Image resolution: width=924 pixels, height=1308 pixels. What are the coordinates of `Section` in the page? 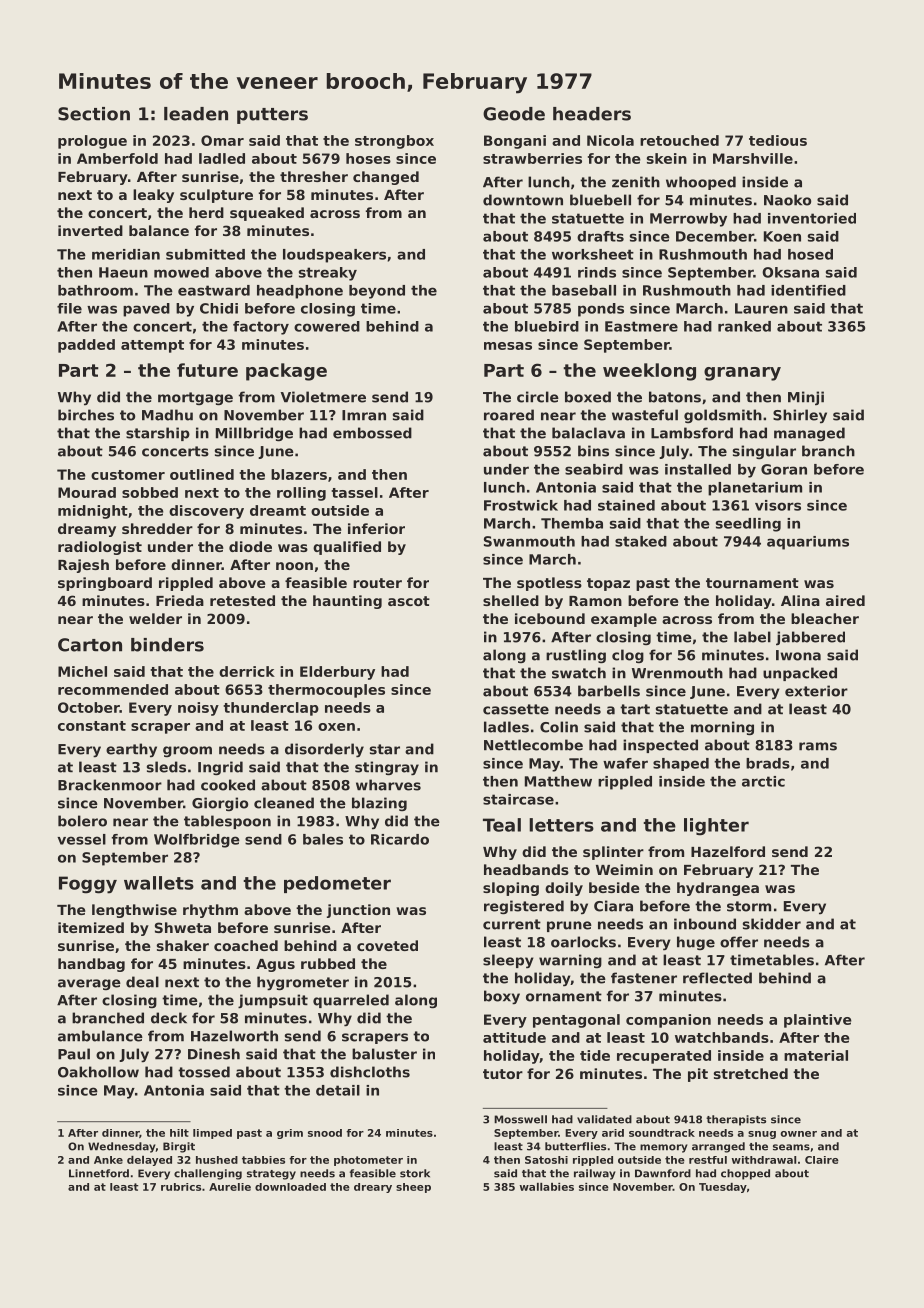 It's located at (94, 114).
